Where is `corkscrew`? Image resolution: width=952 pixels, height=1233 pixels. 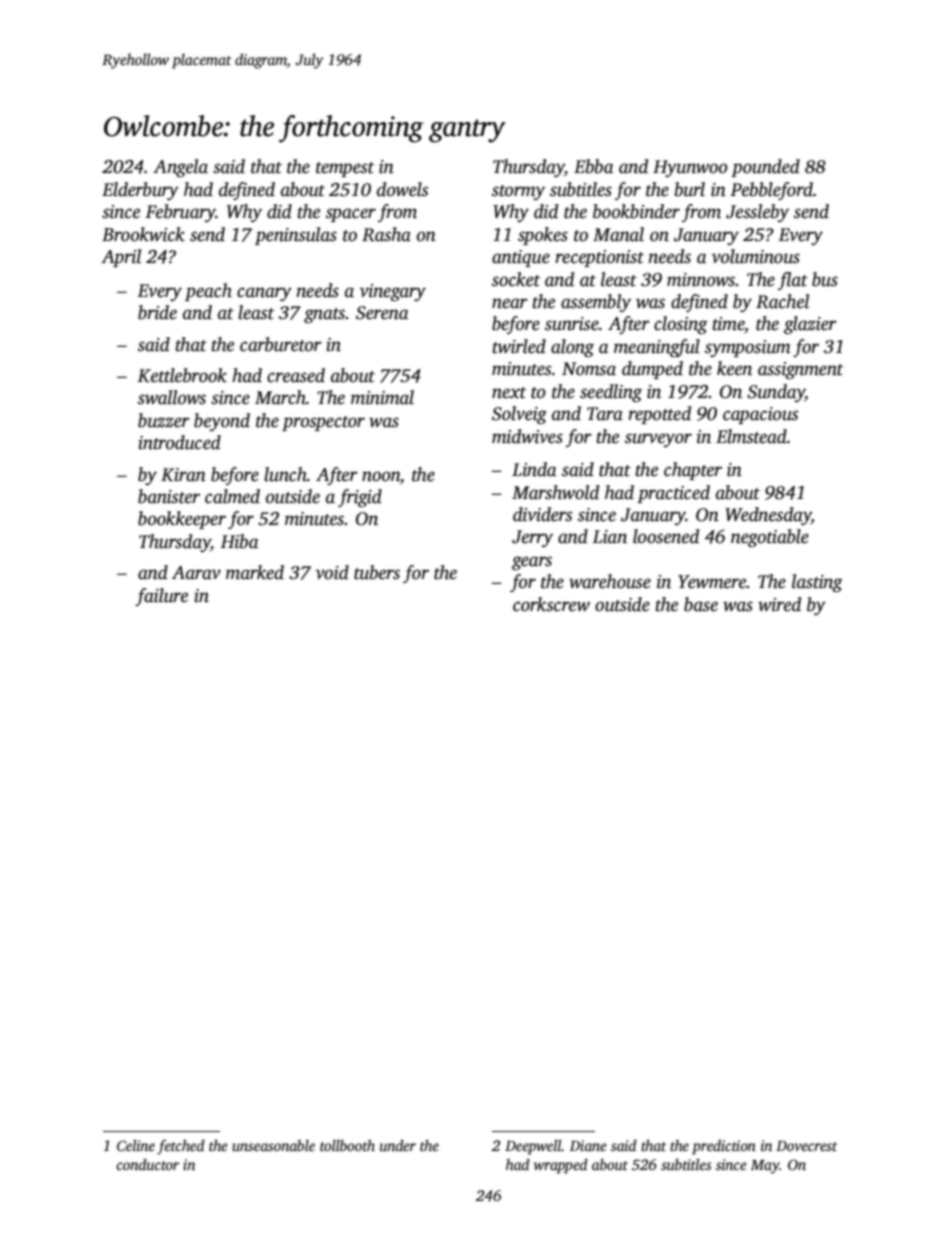 corkscrew is located at coordinates (551, 604).
